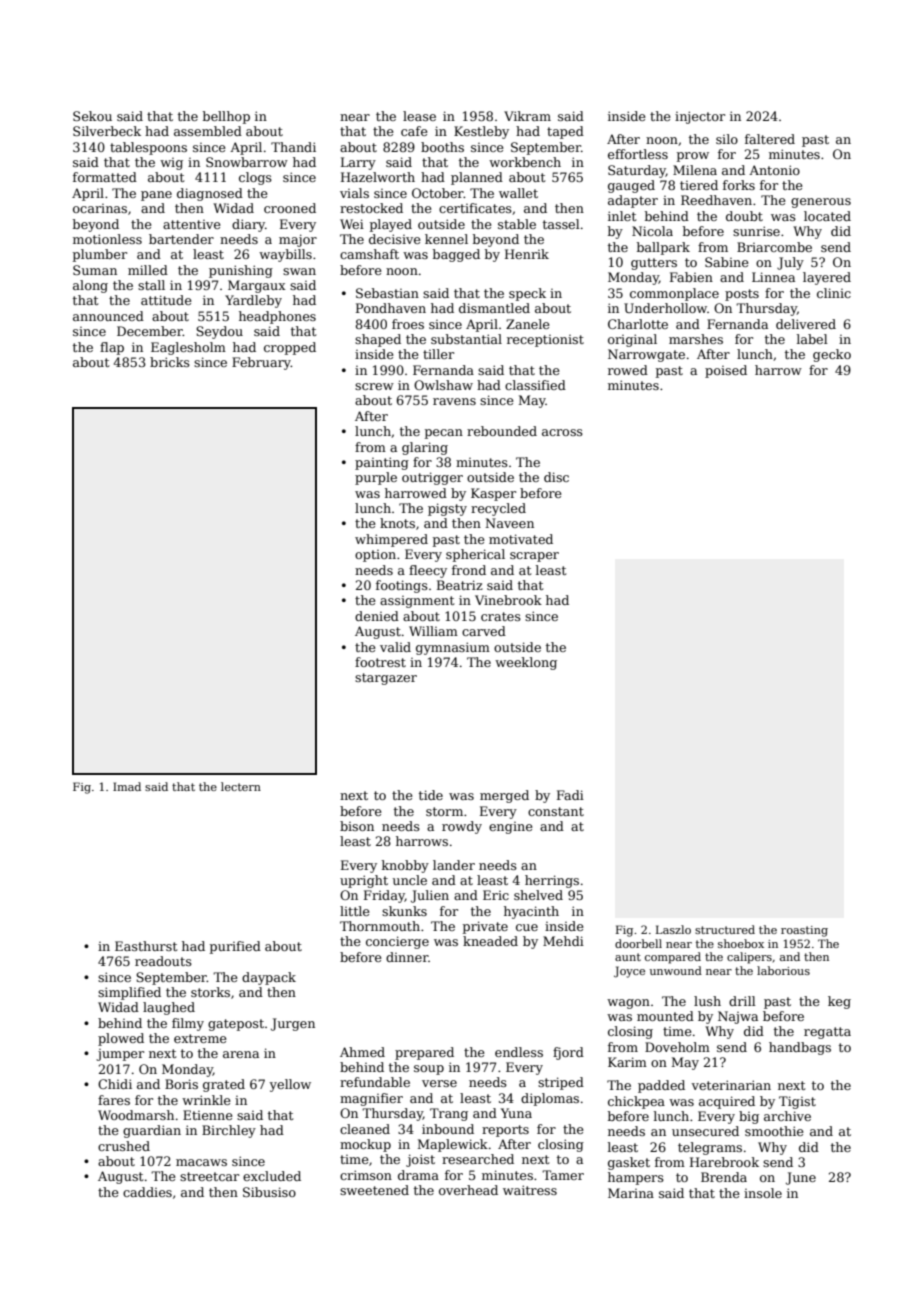 The image size is (924, 1308). I want to click on Sekou, so click(92, 116).
